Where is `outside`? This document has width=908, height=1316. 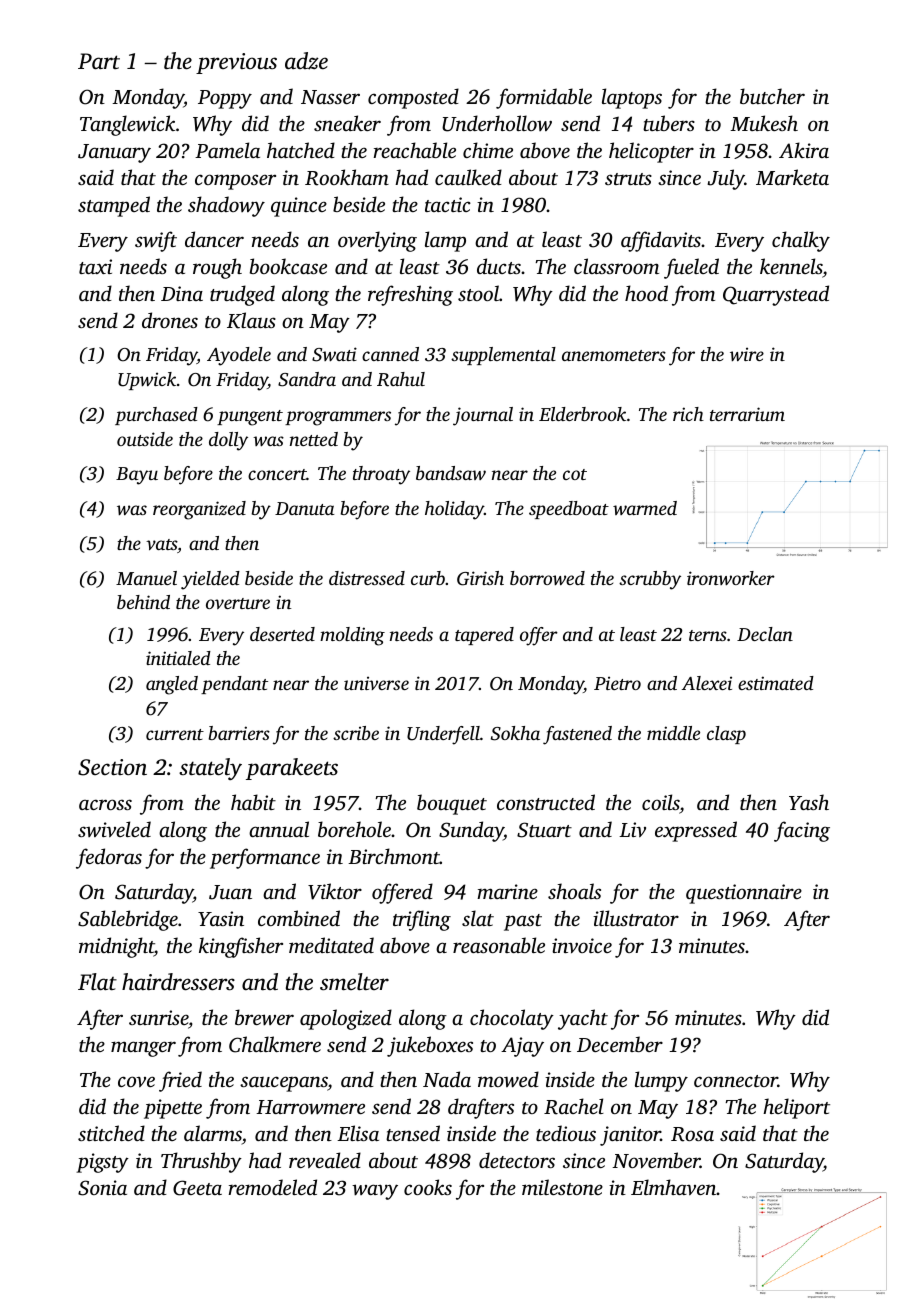 outside is located at coordinates (145, 439).
